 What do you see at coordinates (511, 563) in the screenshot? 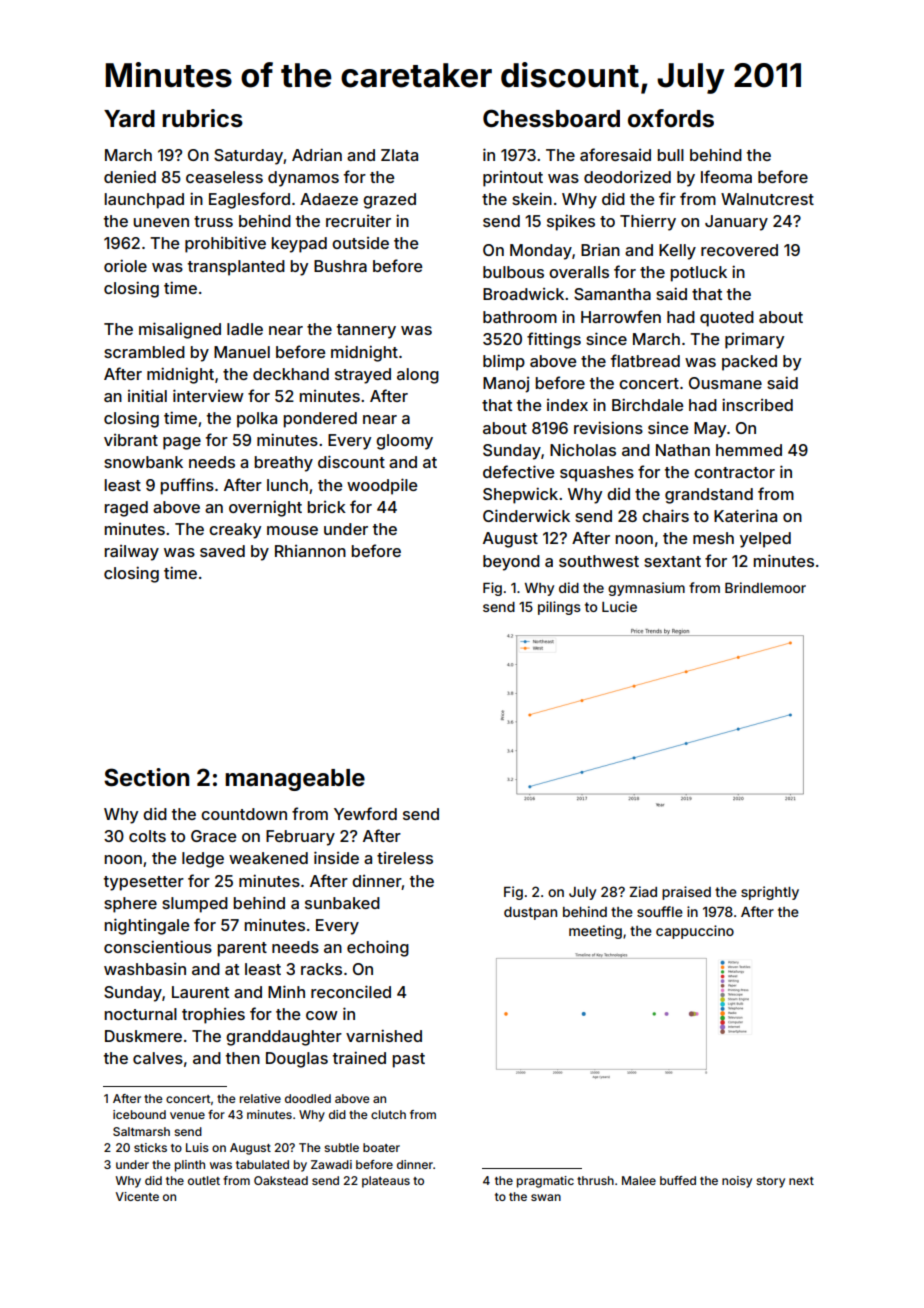
I see `beyond` at bounding box center [511, 563].
